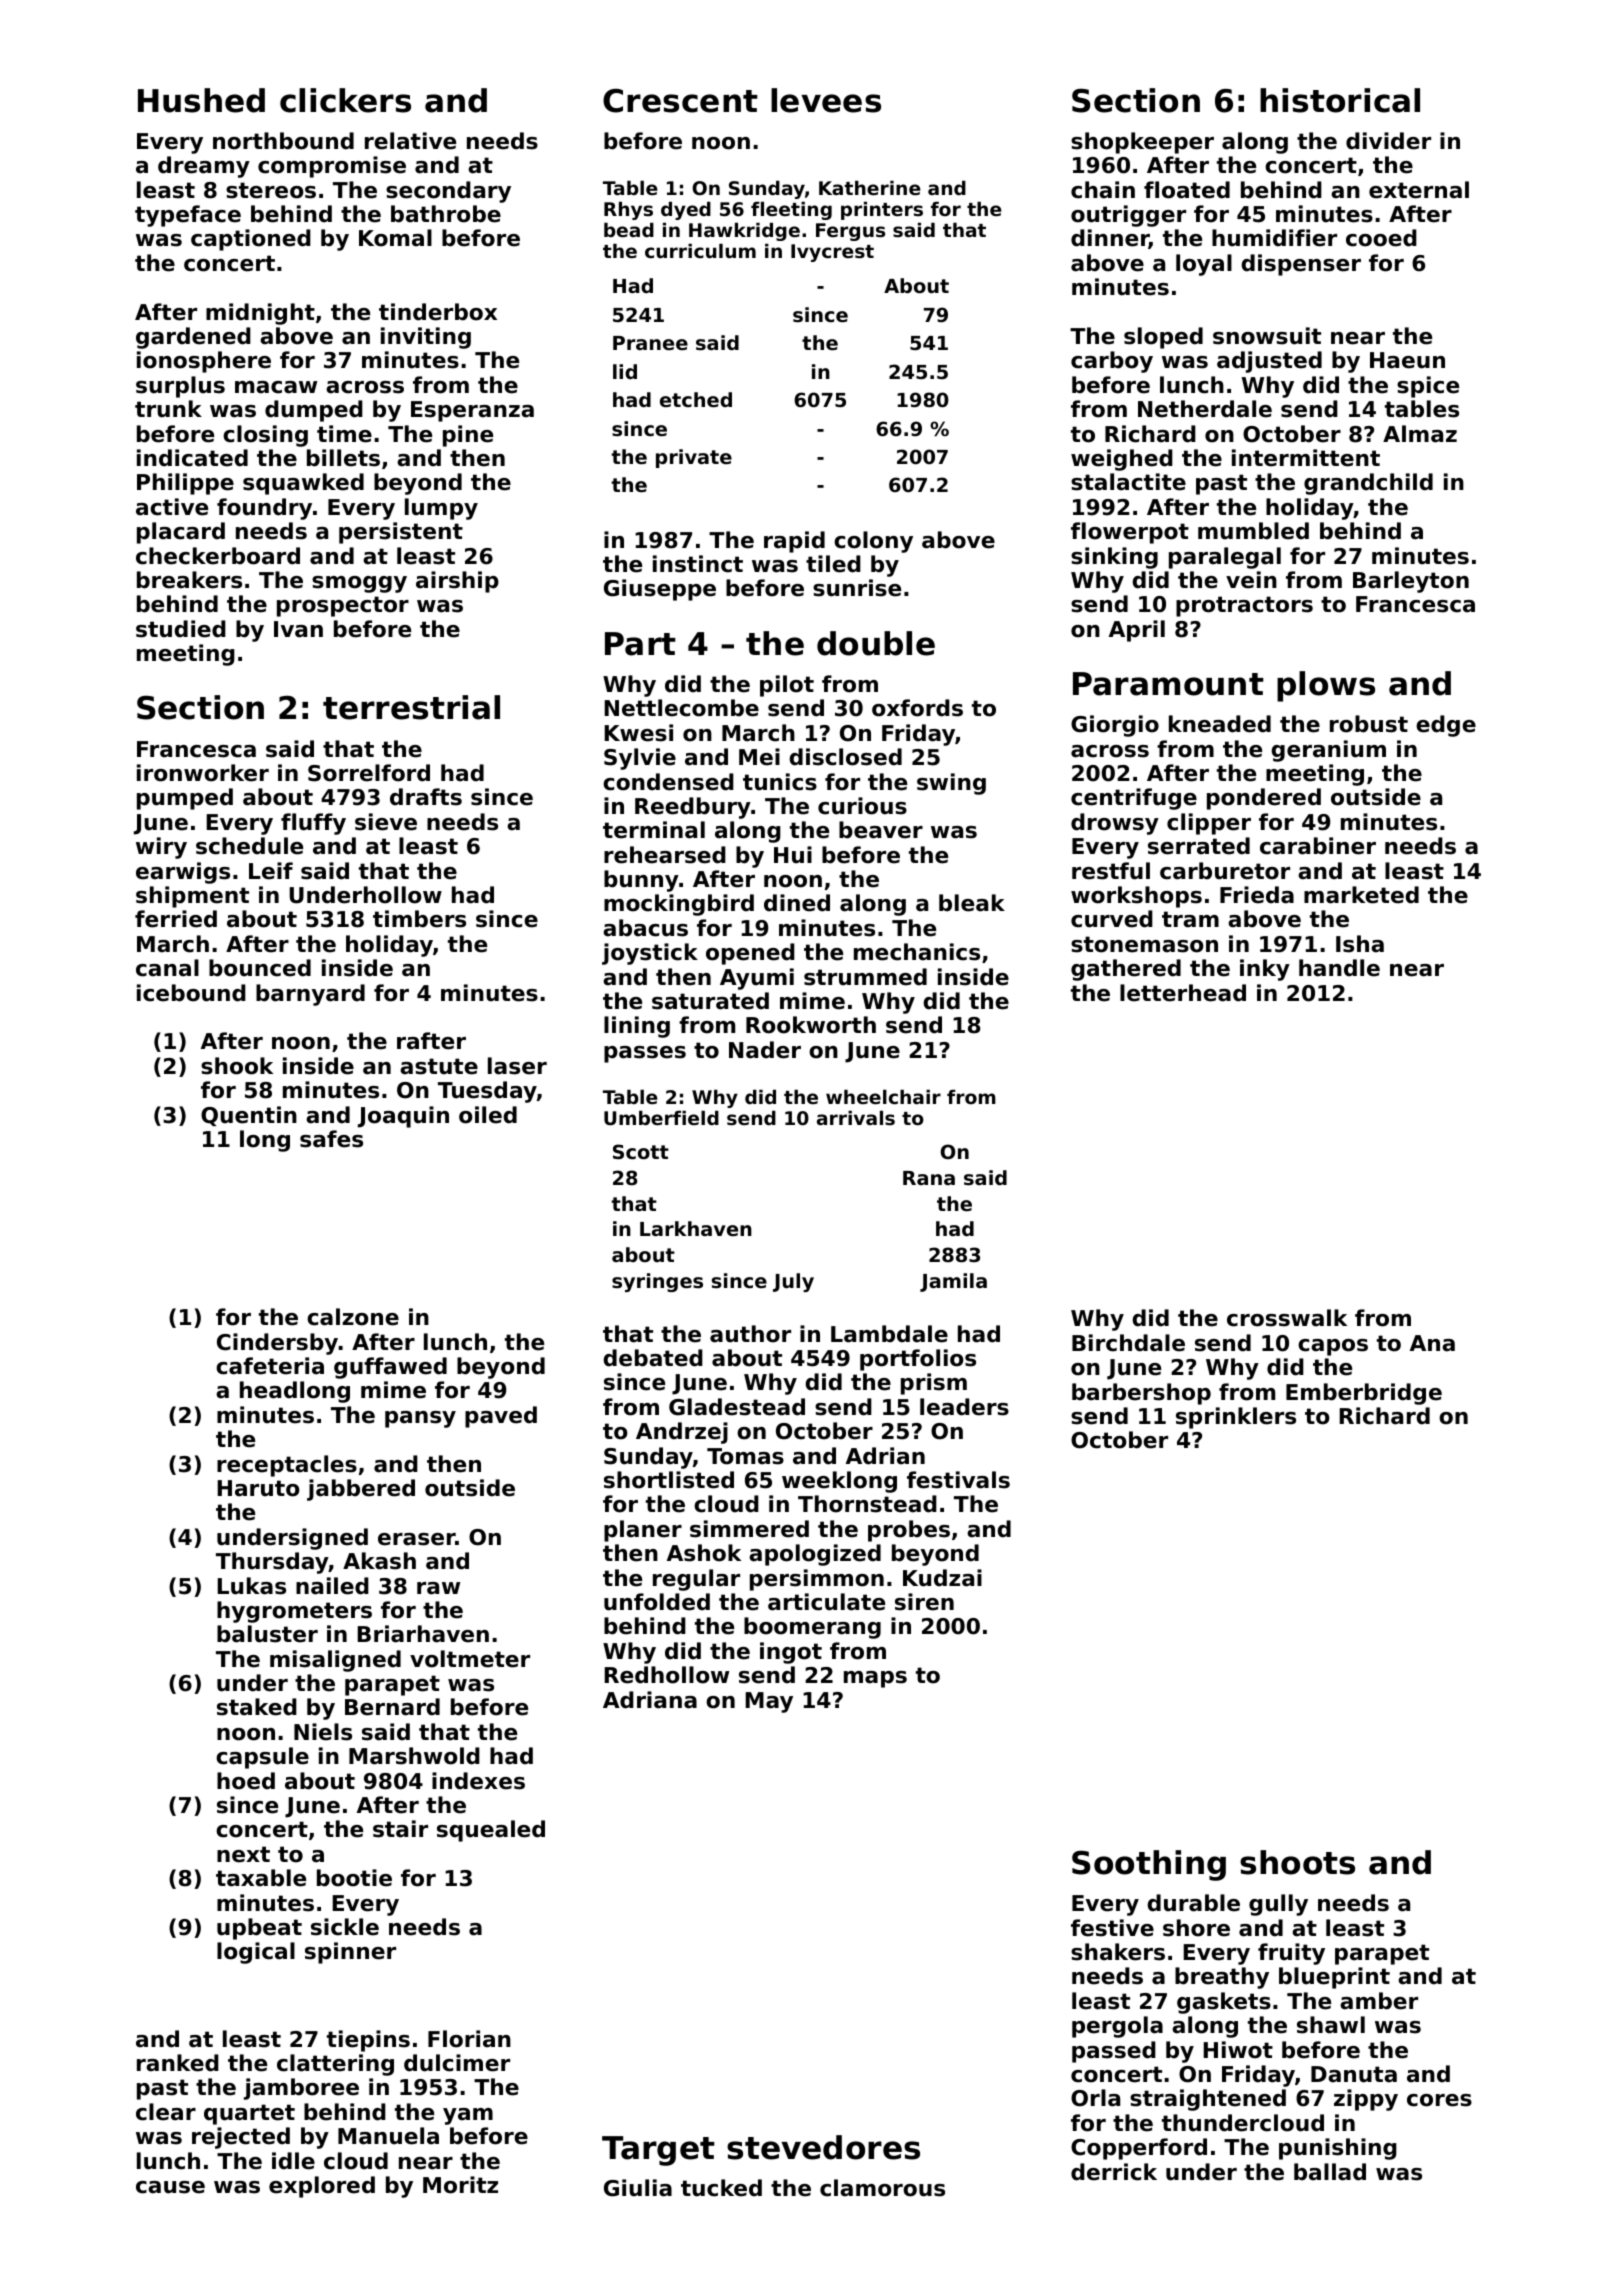 Image resolution: width=1620 pixels, height=2292 pixels. I want to click on Scott, so click(641, 1152).
